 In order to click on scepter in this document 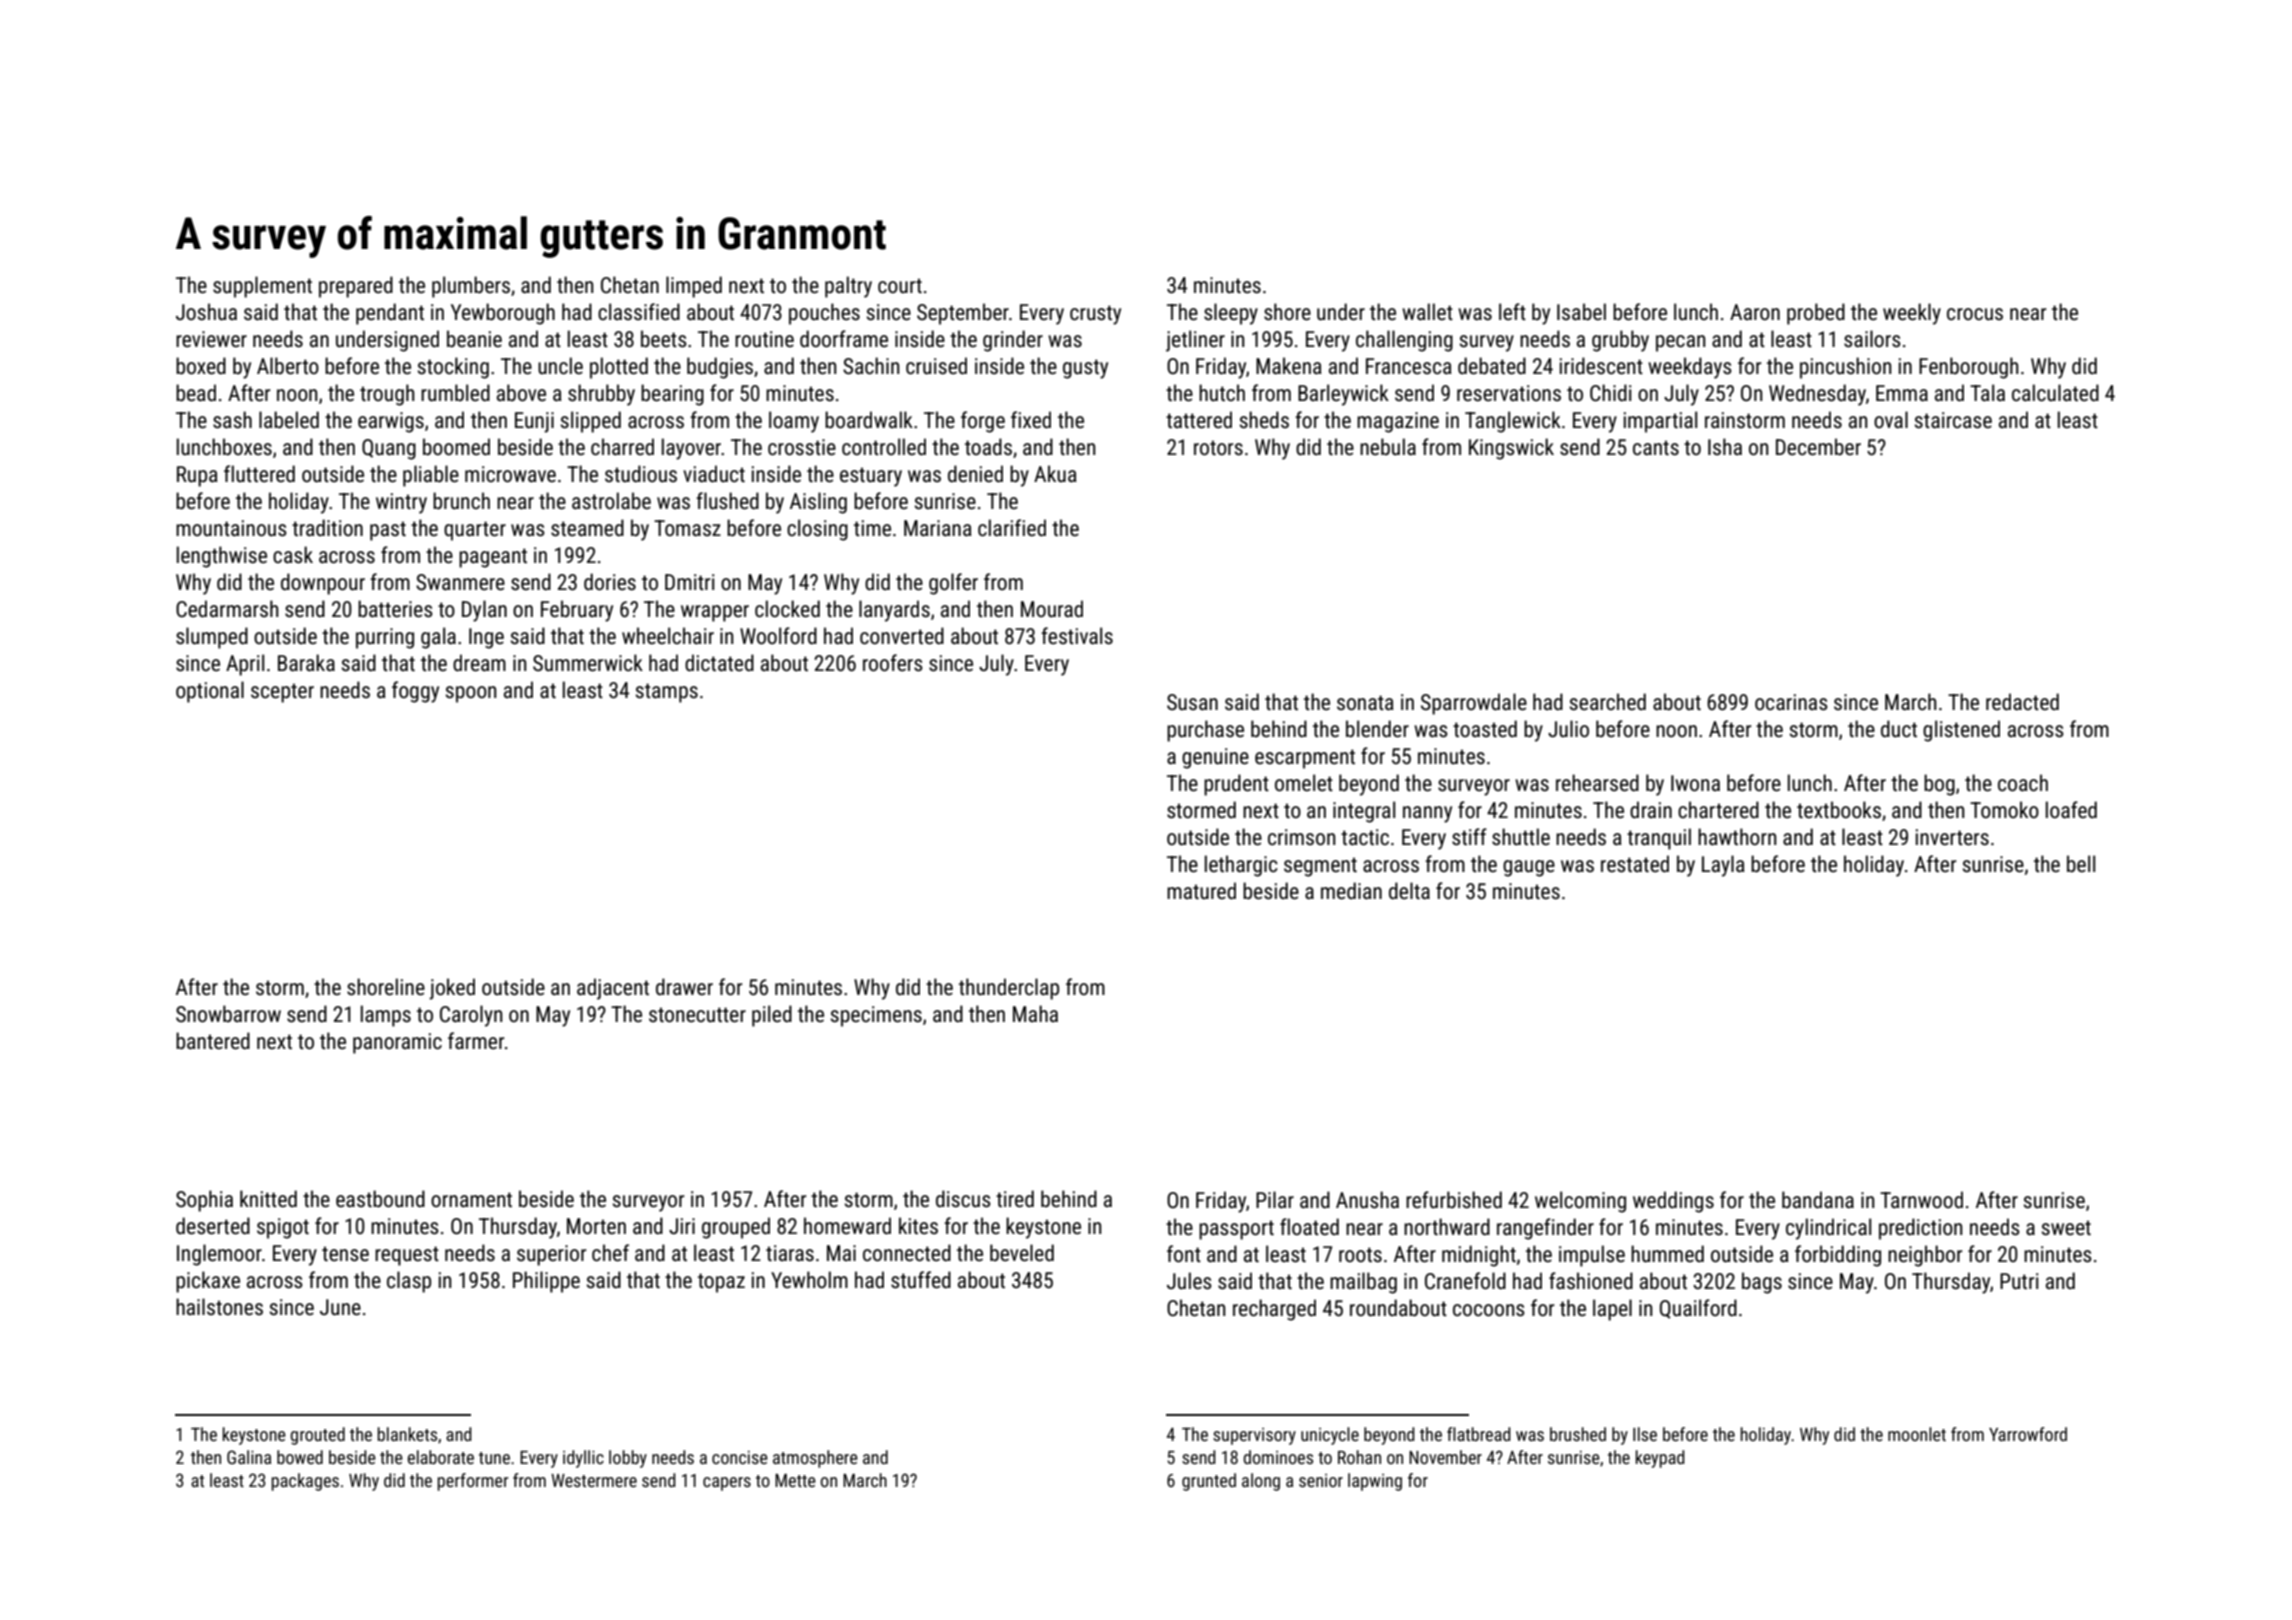, I will do `click(282, 693)`.
